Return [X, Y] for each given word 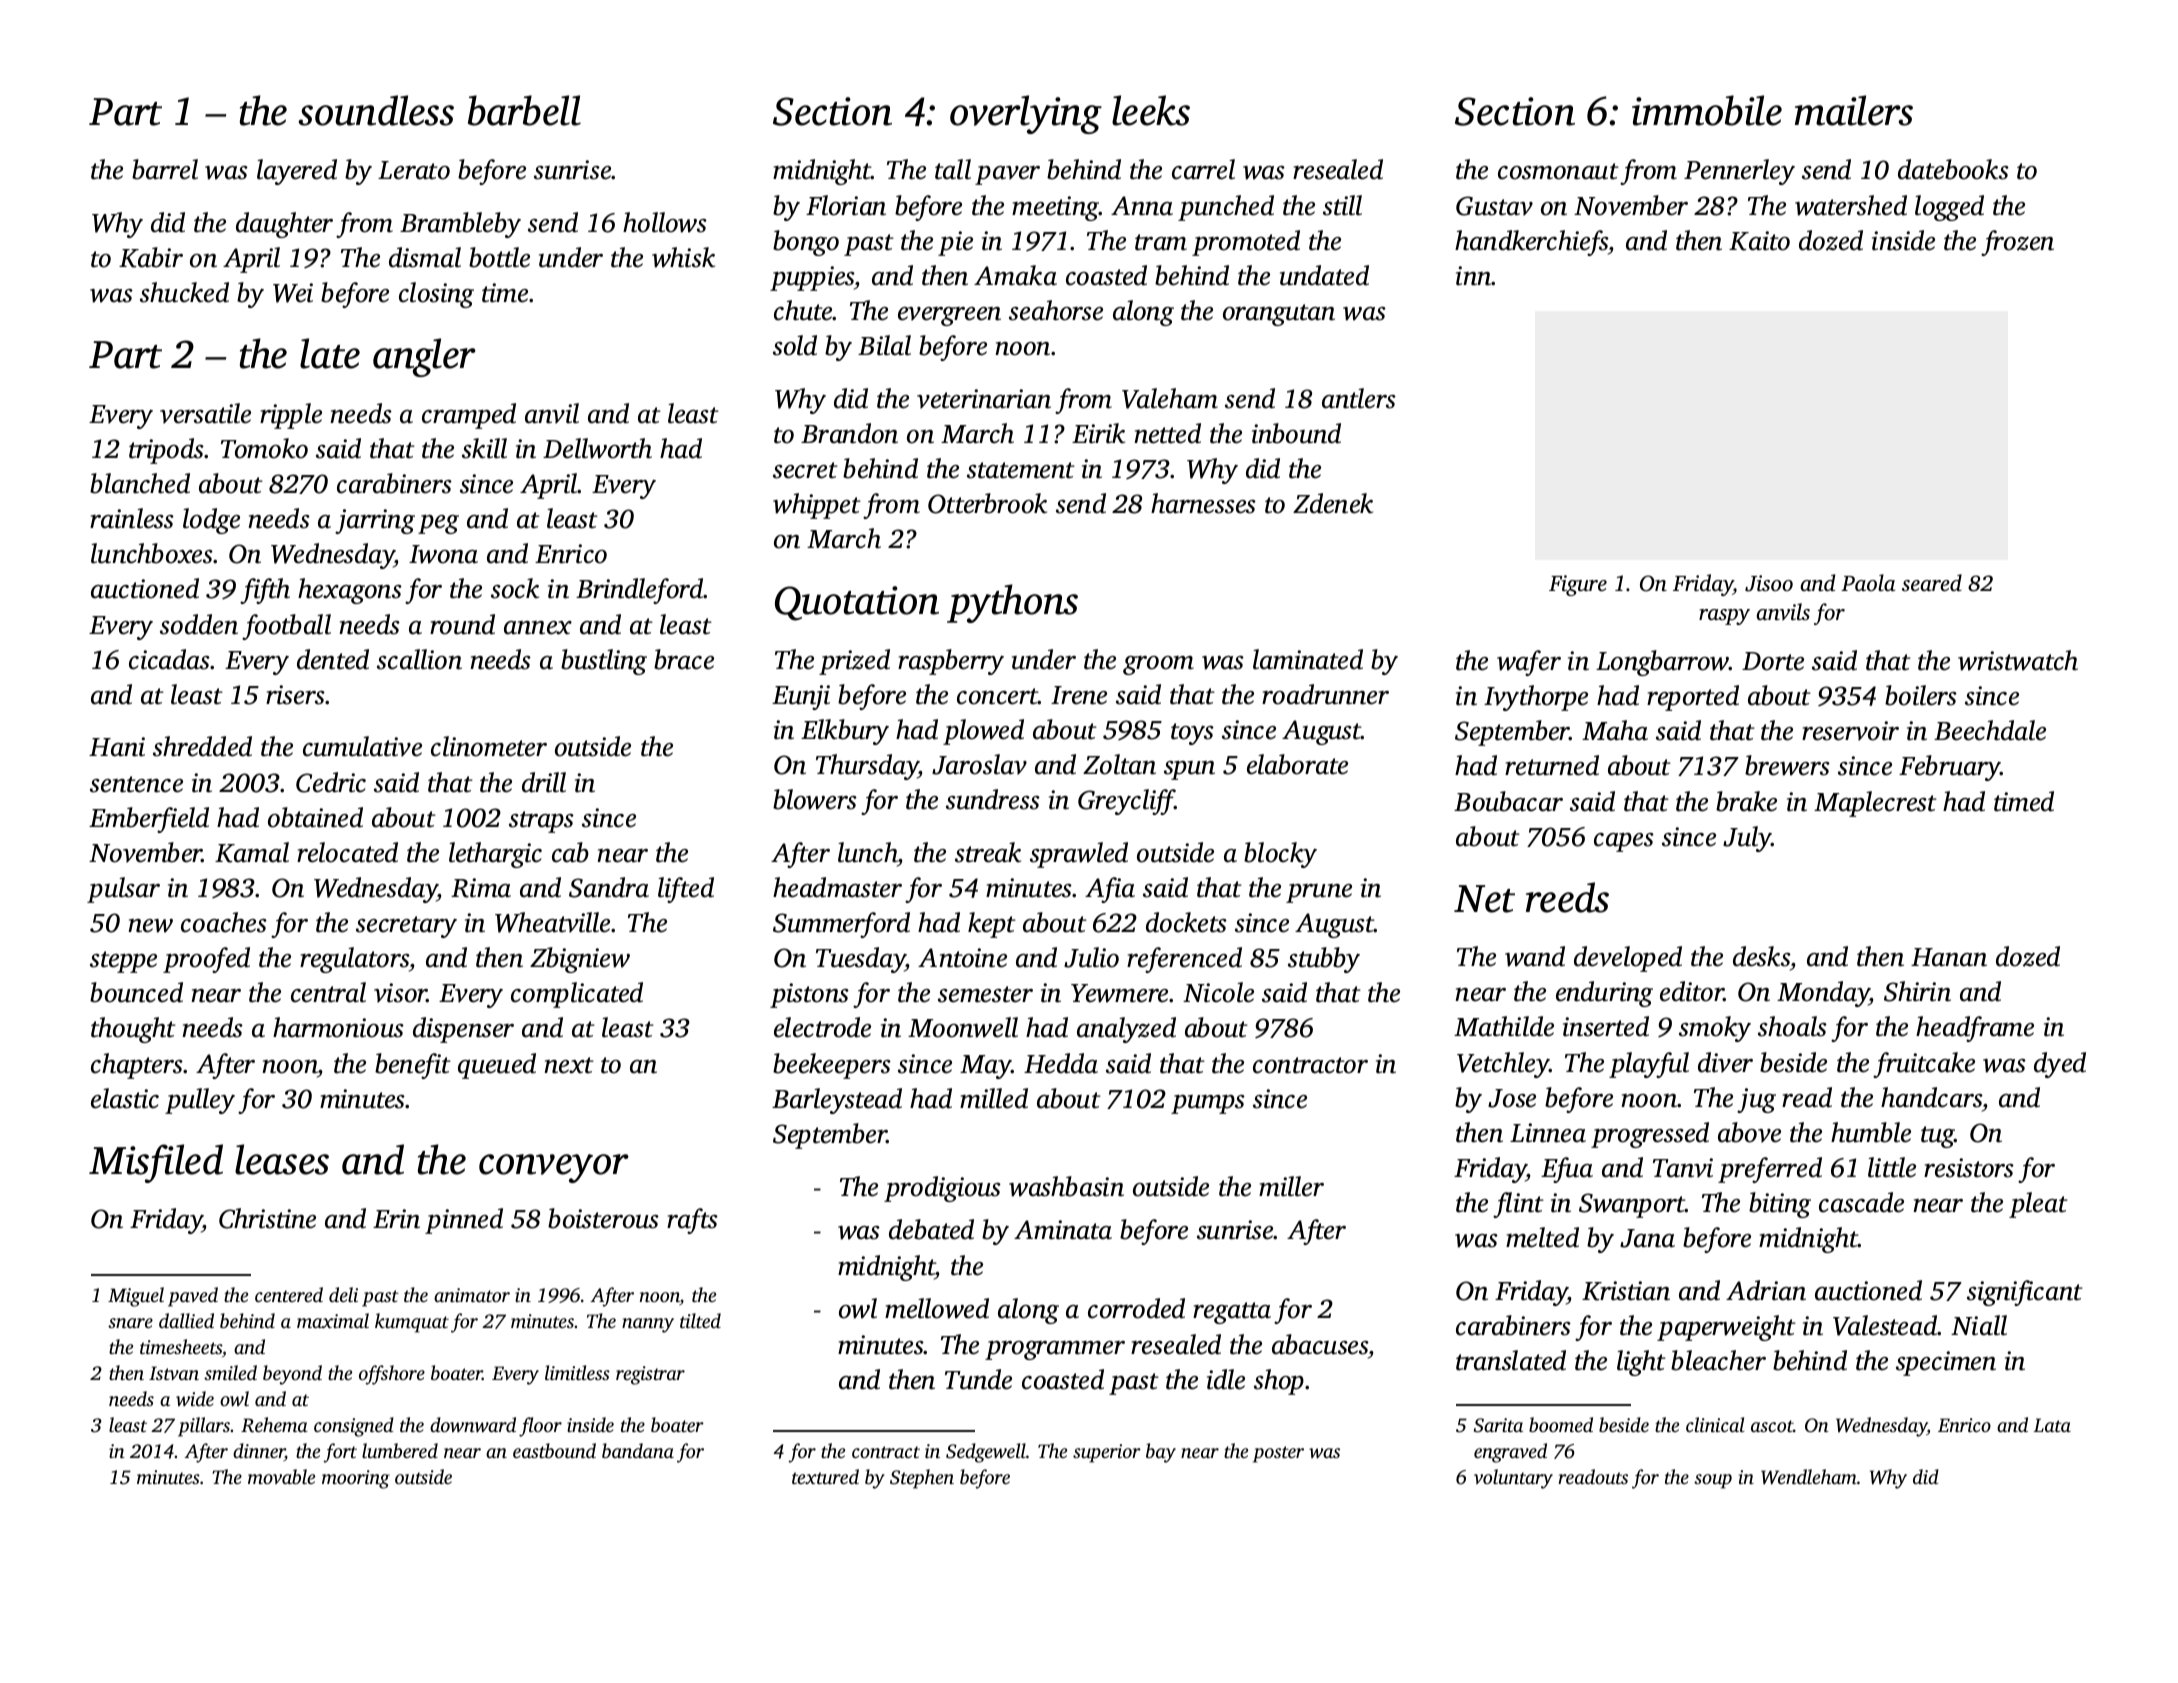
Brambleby [460, 225]
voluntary [1513, 1479]
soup [1713, 1481]
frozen [2017, 243]
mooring [356, 1479]
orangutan [1279, 315]
